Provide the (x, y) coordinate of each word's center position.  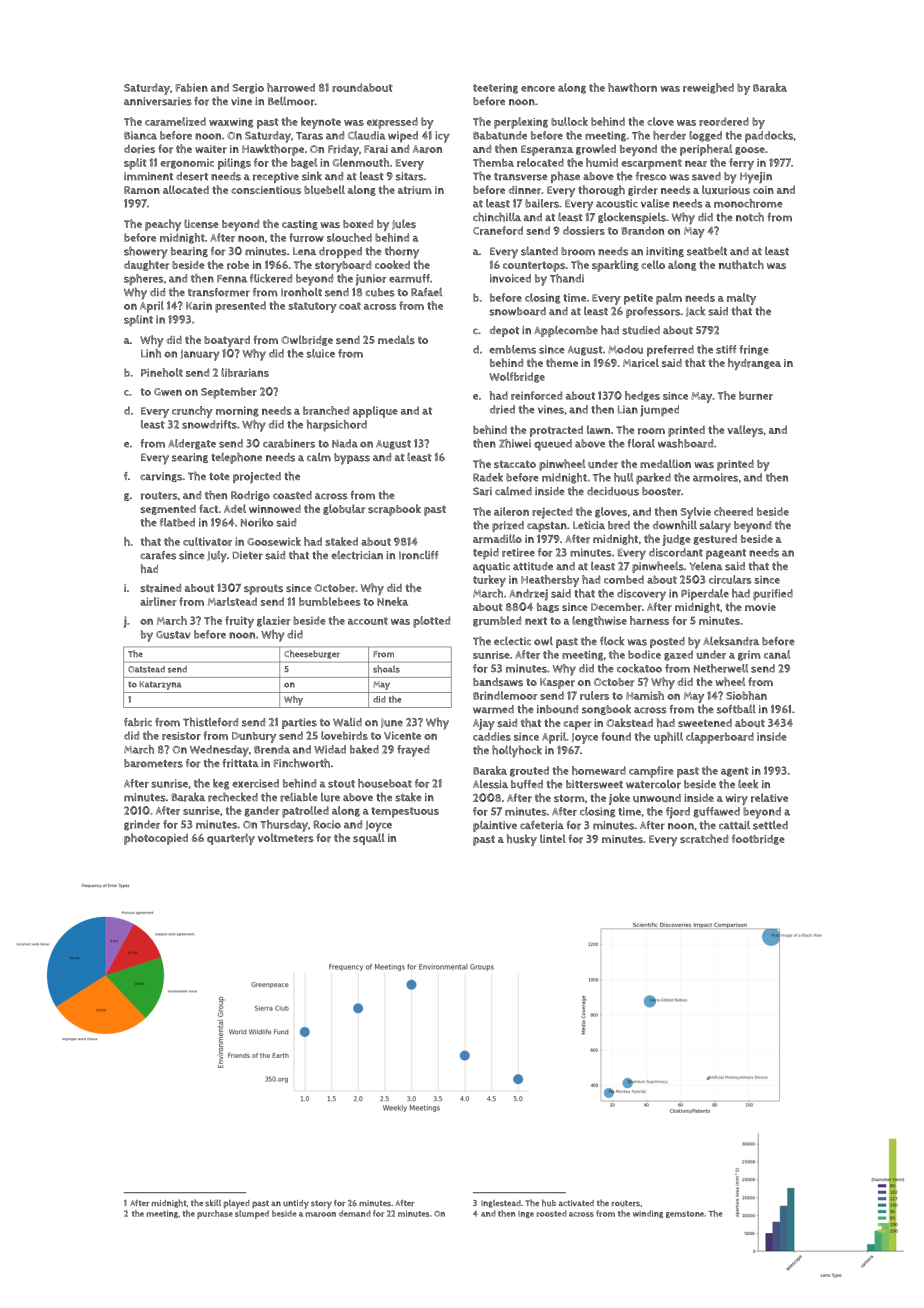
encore (538, 89)
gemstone (685, 1214)
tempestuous (405, 812)
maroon (321, 1214)
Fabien (192, 87)
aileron (511, 511)
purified (773, 595)
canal (777, 654)
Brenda (272, 749)
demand (355, 1213)
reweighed (708, 88)
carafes (158, 555)
